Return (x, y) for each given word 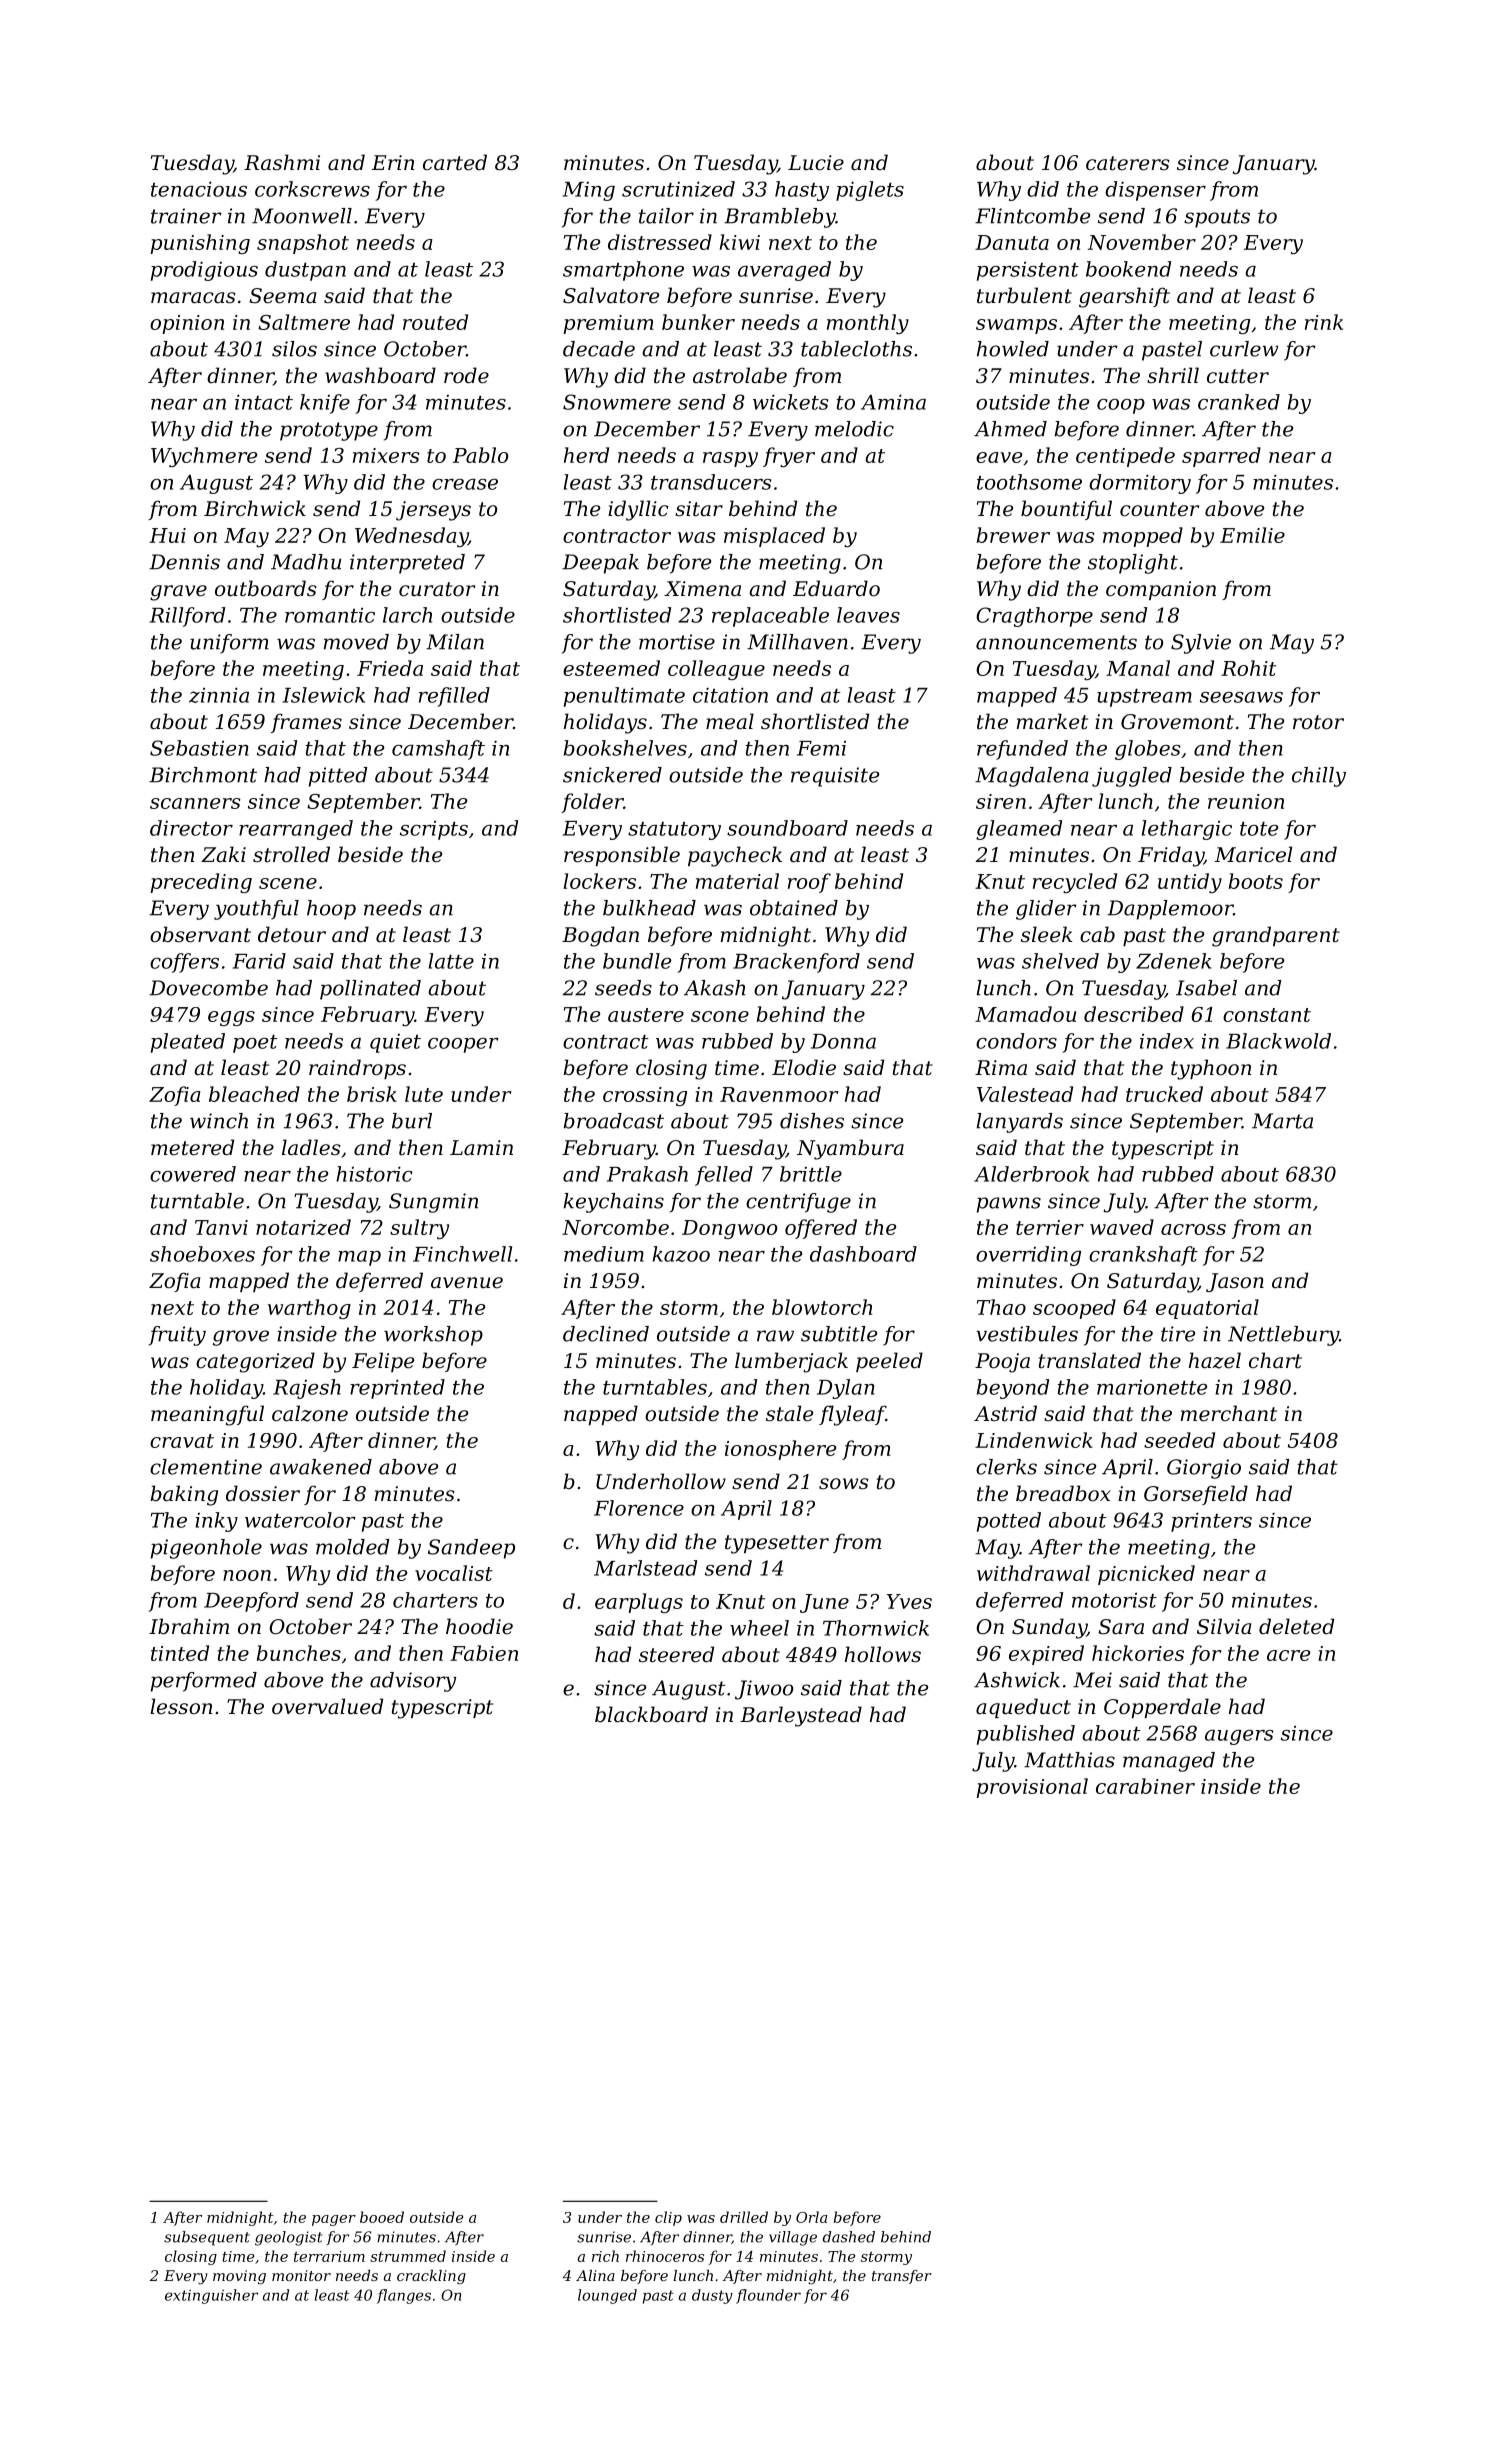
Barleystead (801, 1716)
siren (1001, 801)
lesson (181, 1706)
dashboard (863, 1254)
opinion (187, 324)
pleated (188, 1043)
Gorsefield (1196, 1495)
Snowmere (617, 402)
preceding (201, 883)
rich (605, 2256)
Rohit (1248, 668)
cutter (1238, 376)
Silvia (1224, 1626)
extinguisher (211, 2296)
